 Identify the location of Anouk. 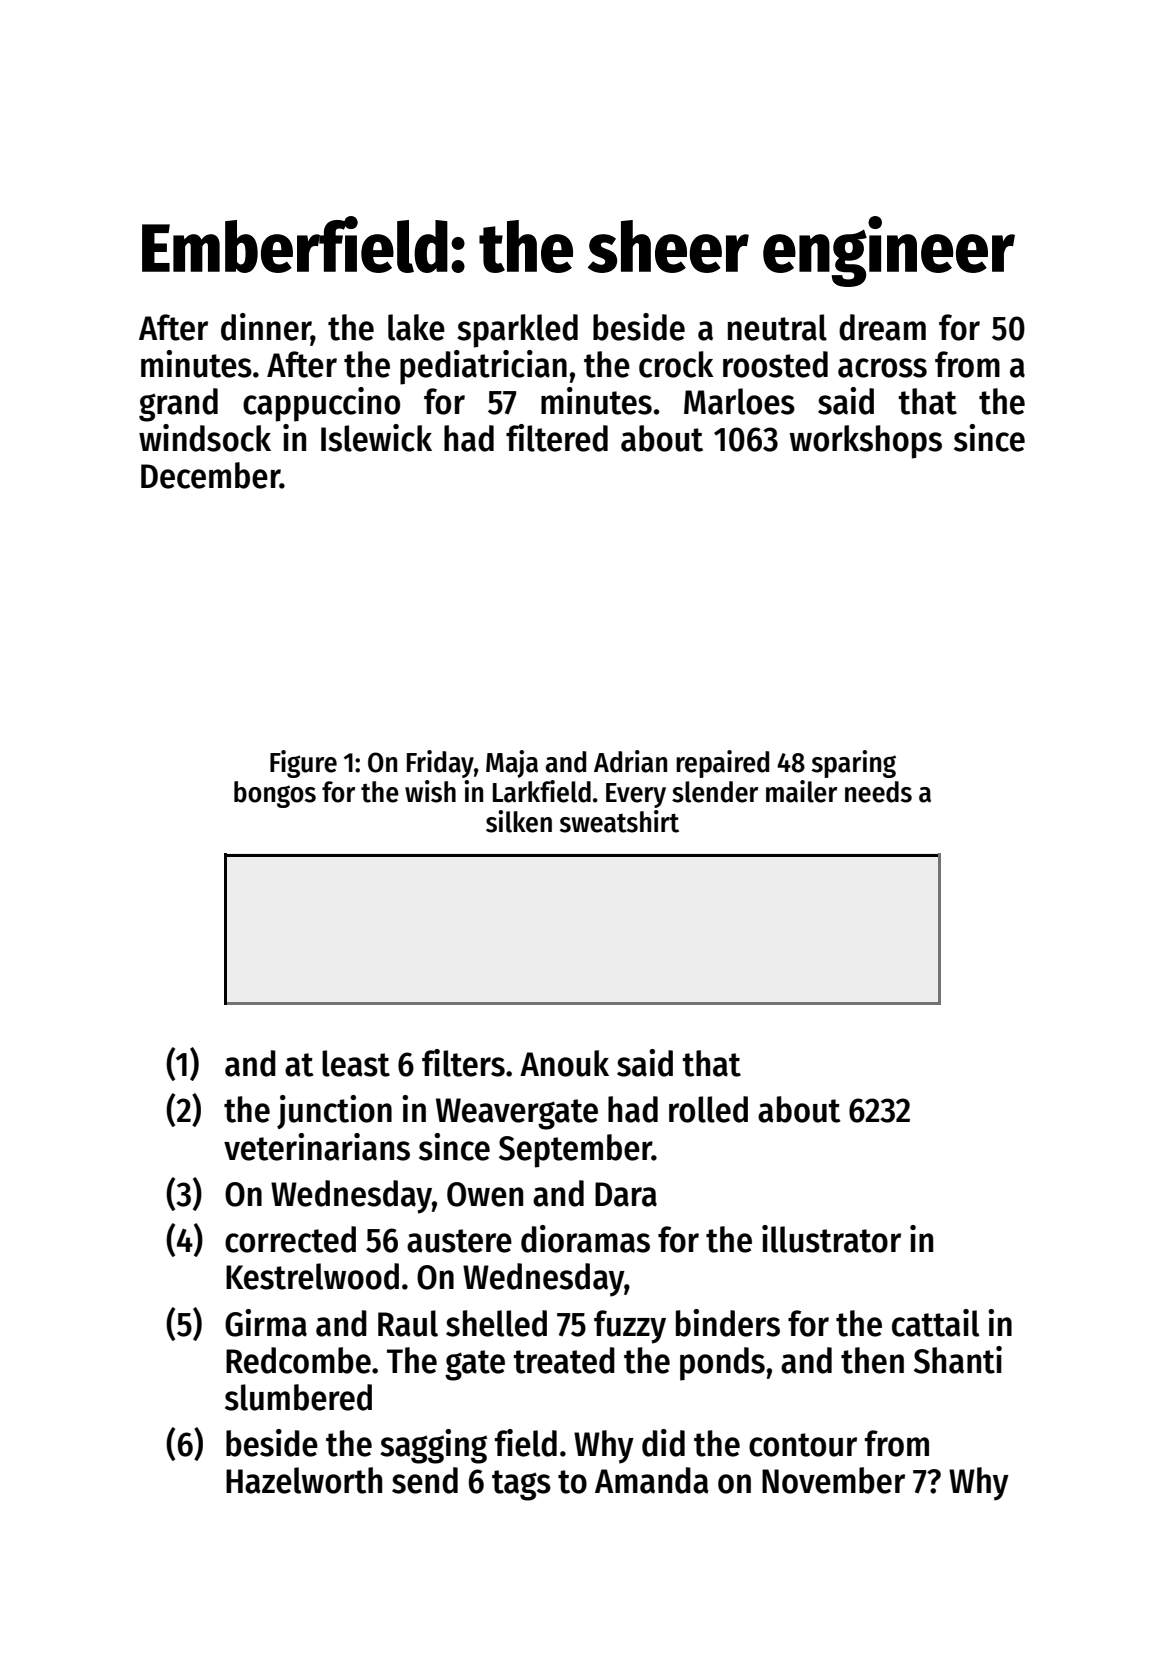
(564, 1063).
